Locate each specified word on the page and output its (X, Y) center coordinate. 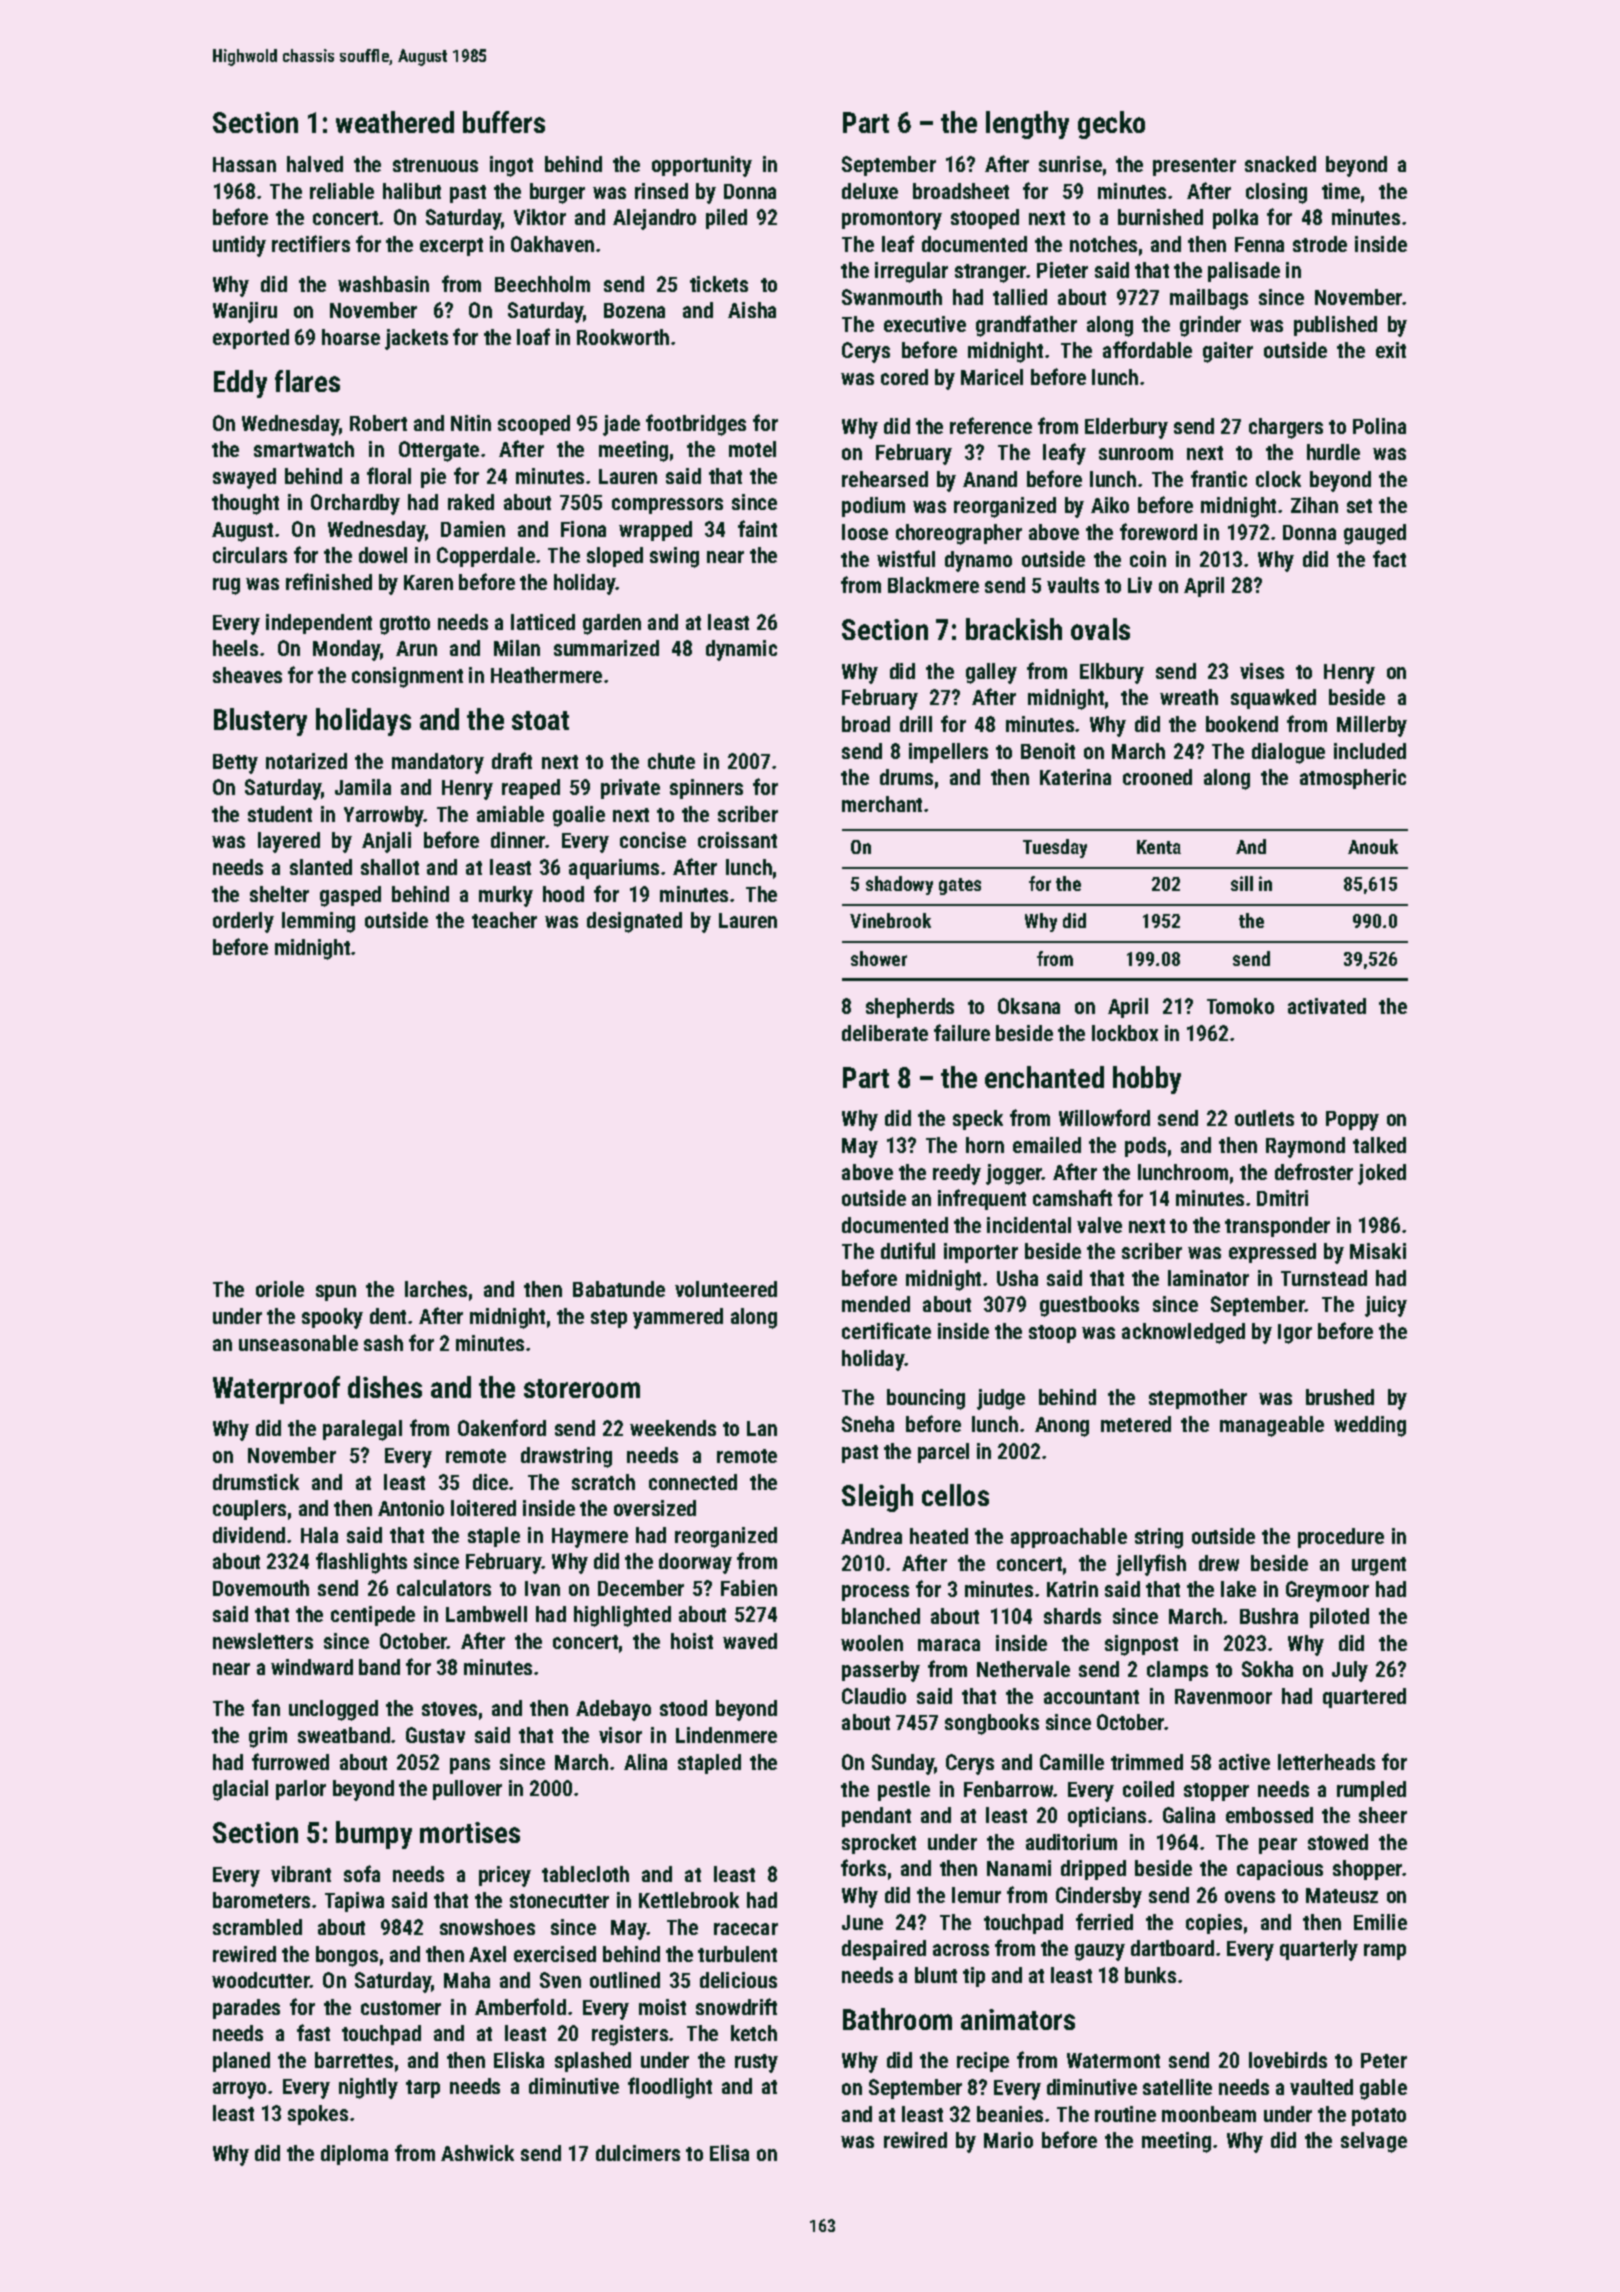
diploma (354, 2155)
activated (1327, 1006)
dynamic (741, 650)
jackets (416, 339)
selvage (1374, 2142)
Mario (1008, 2140)
